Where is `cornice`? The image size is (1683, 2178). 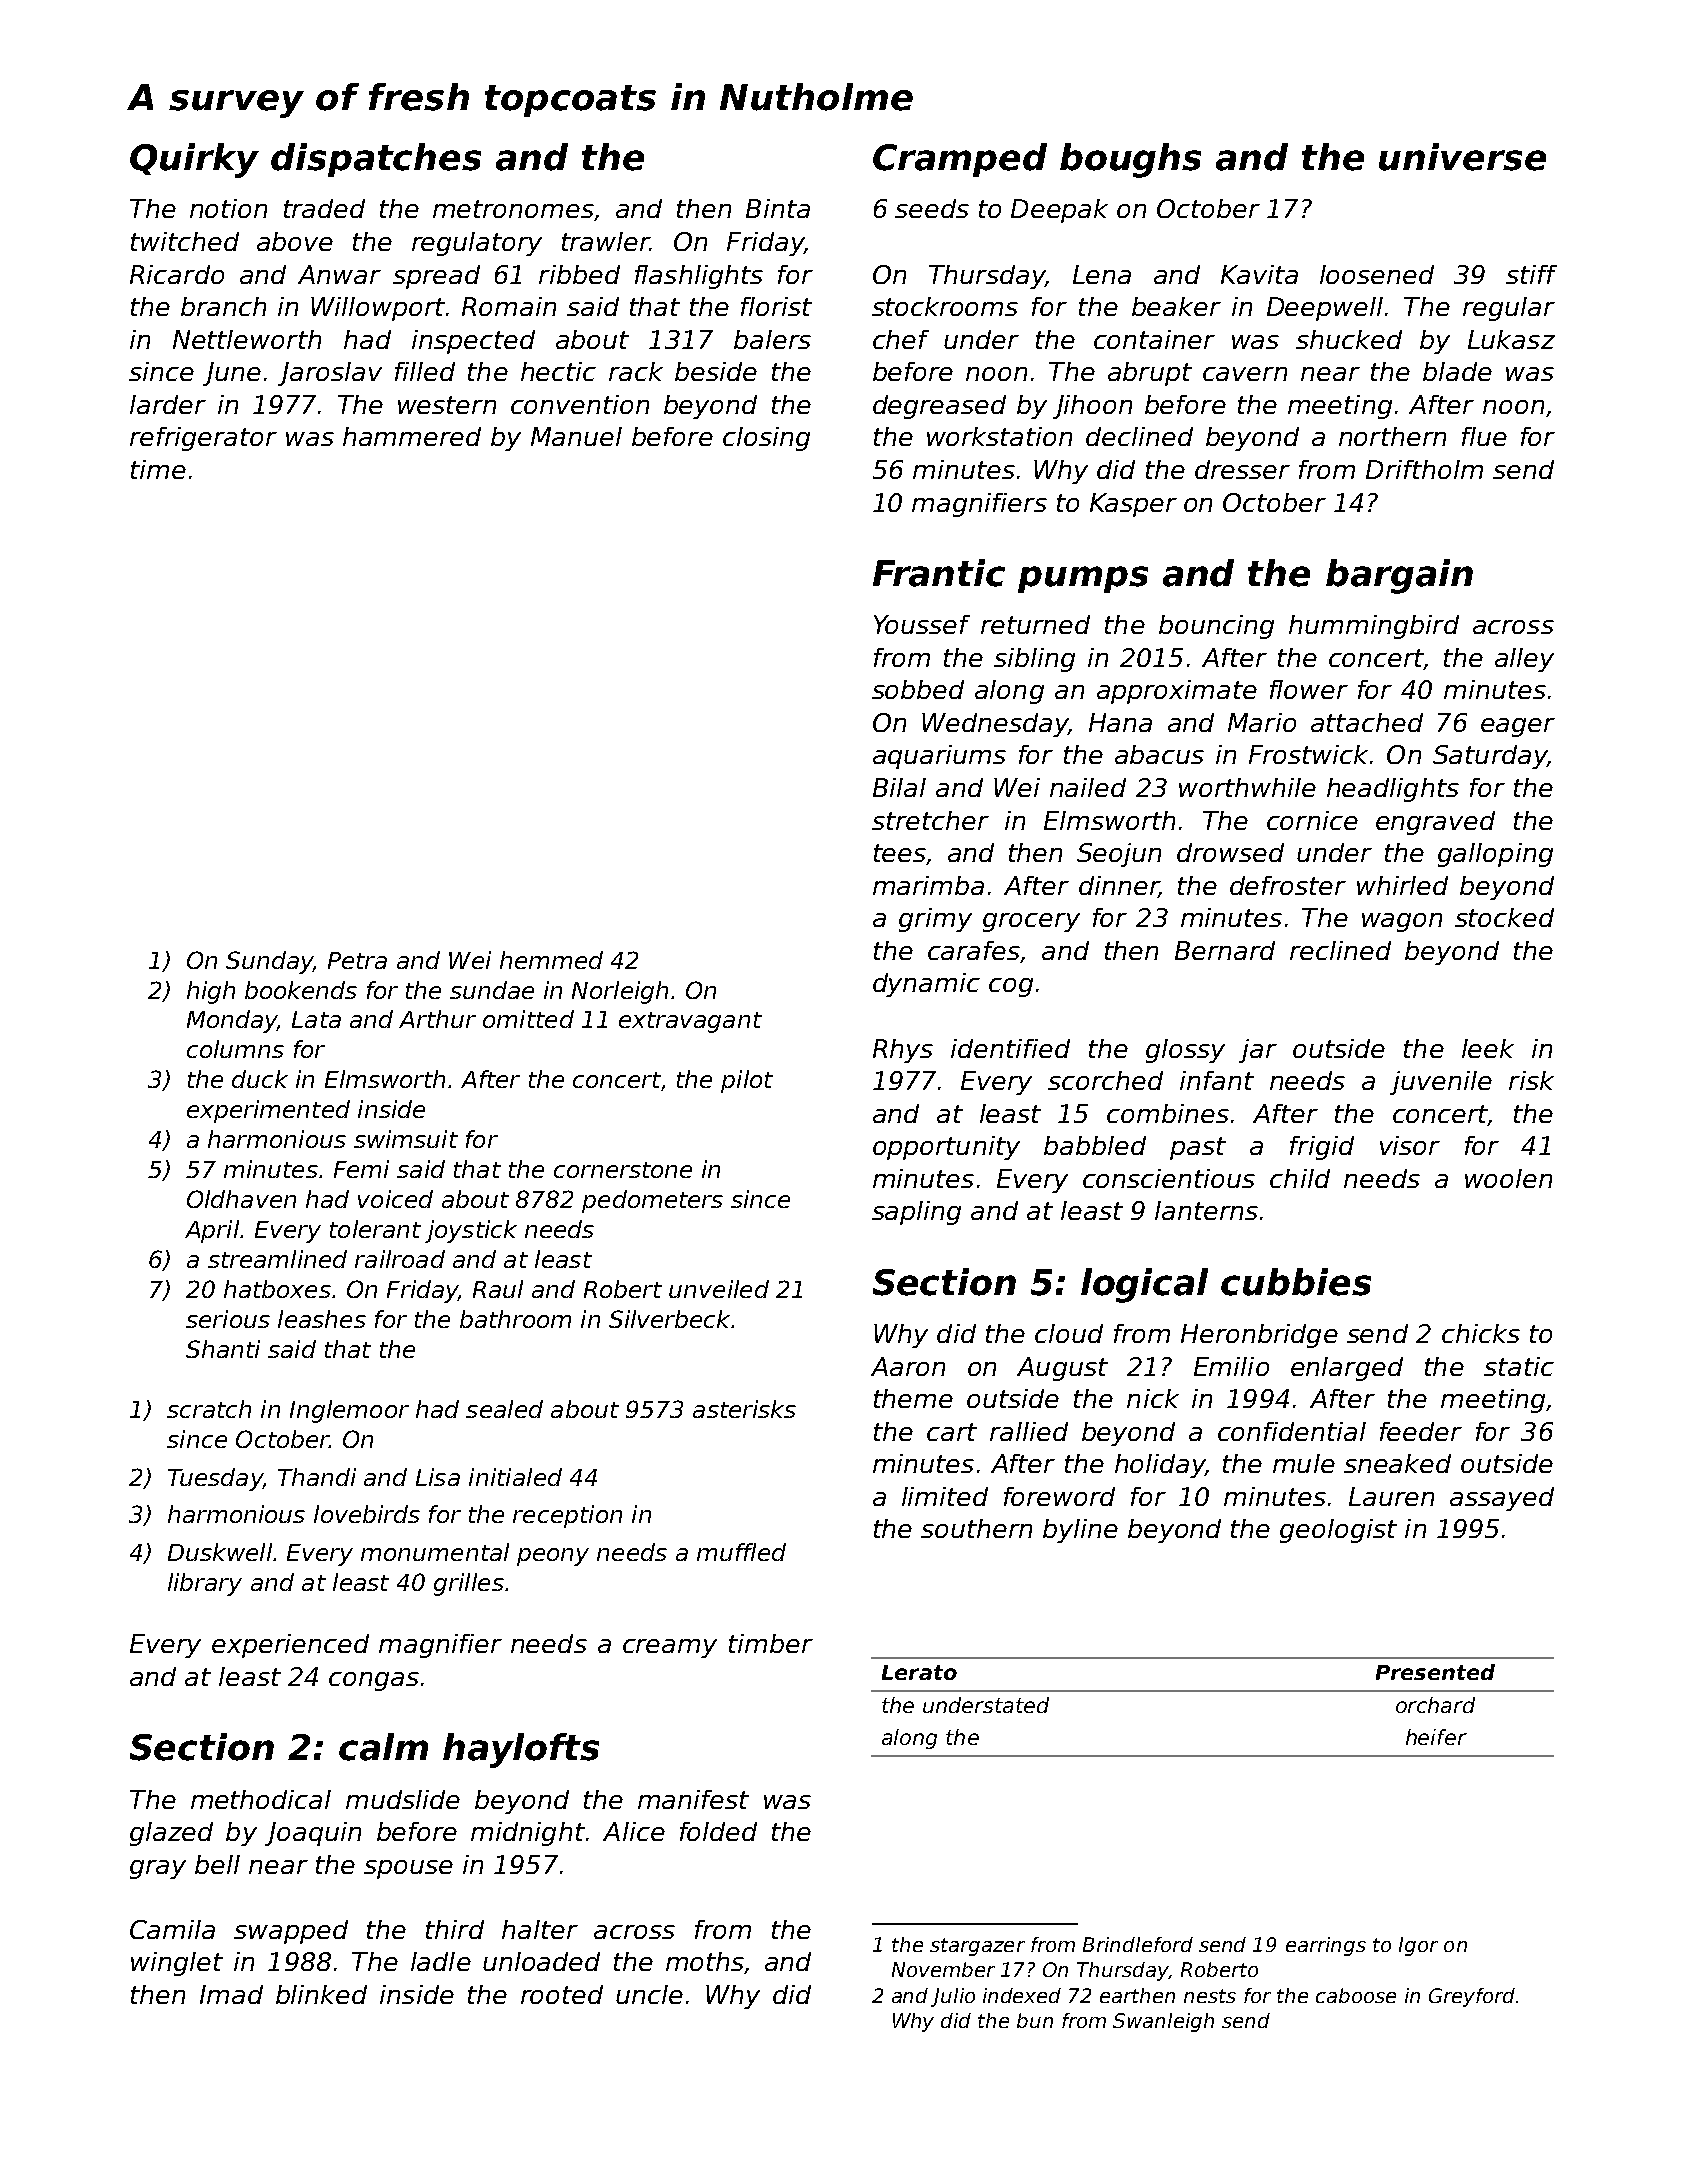 cornice is located at coordinates (1312, 820).
